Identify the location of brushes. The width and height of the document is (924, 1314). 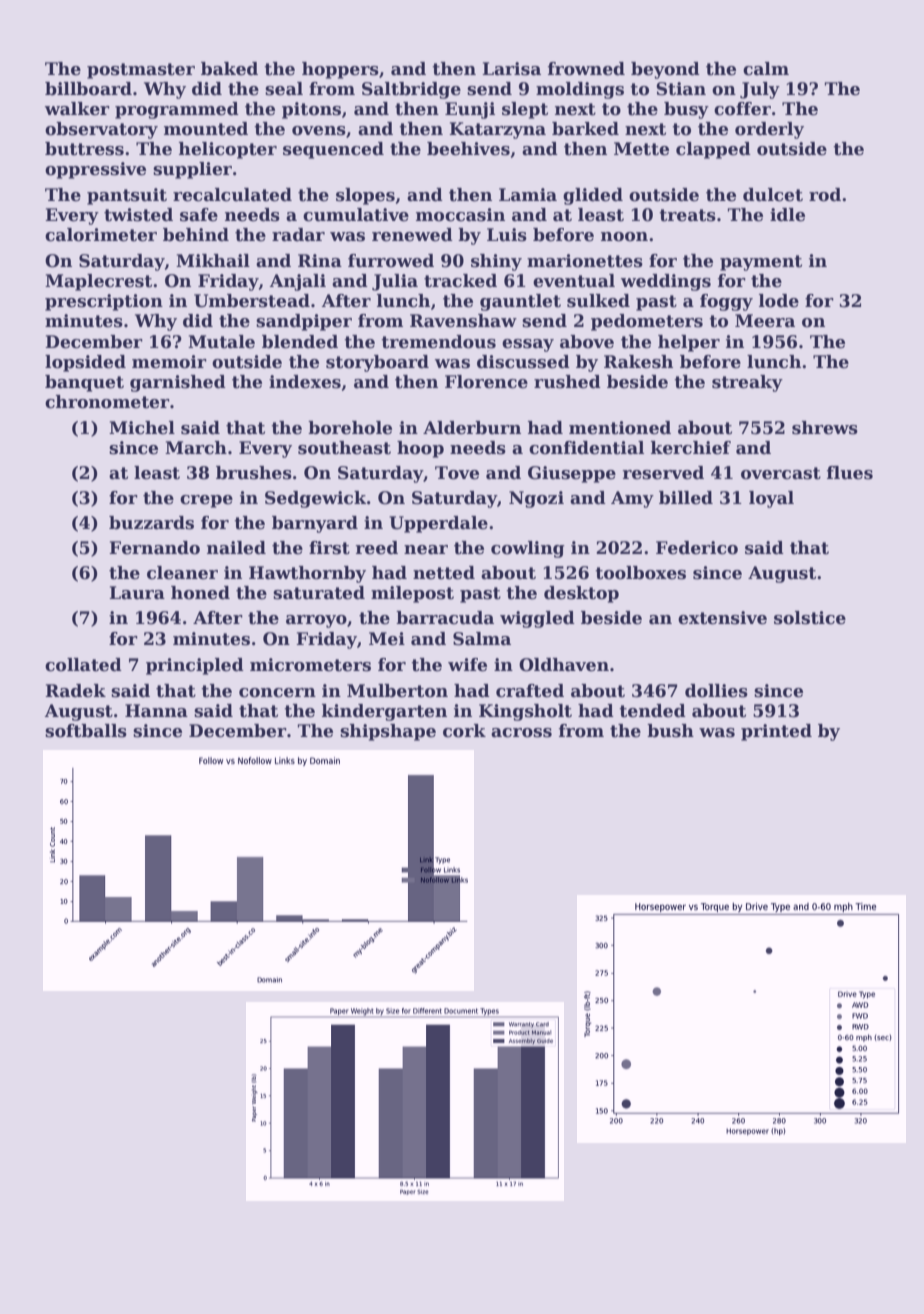
(254, 473).
